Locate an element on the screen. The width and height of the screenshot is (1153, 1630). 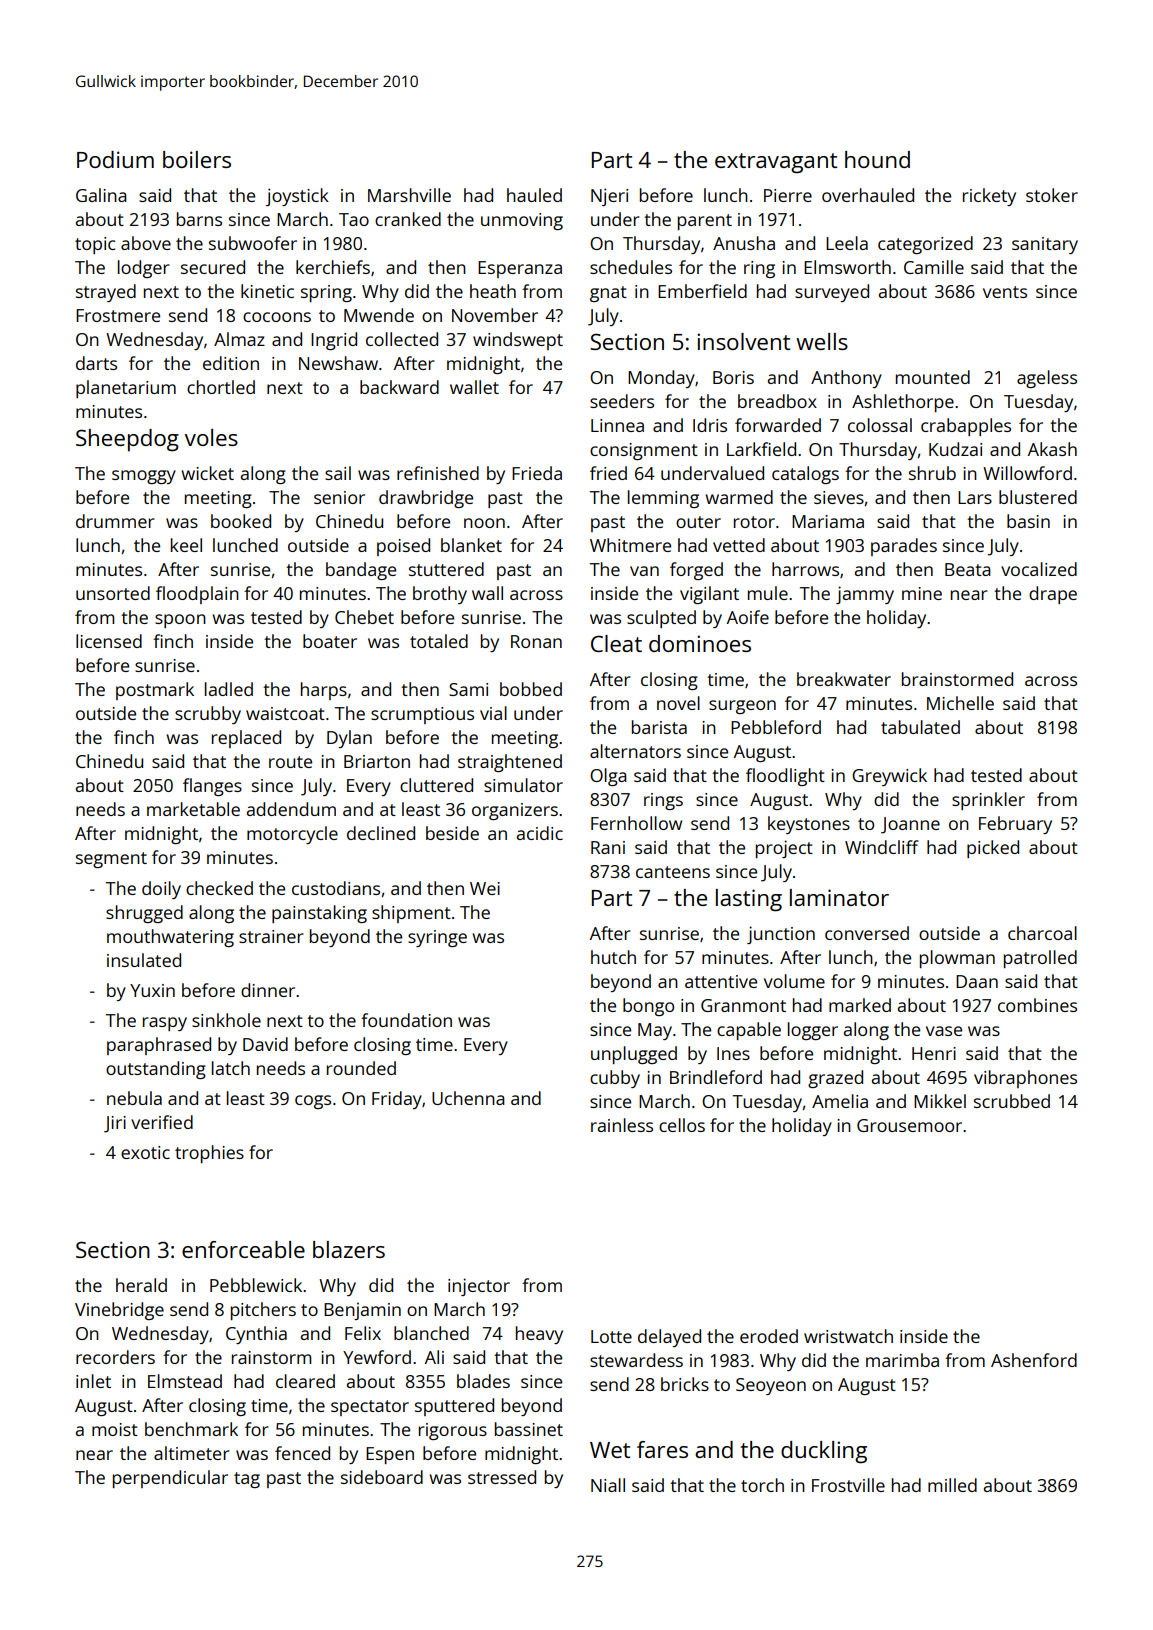
scrubbed is located at coordinates (1012, 1101).
